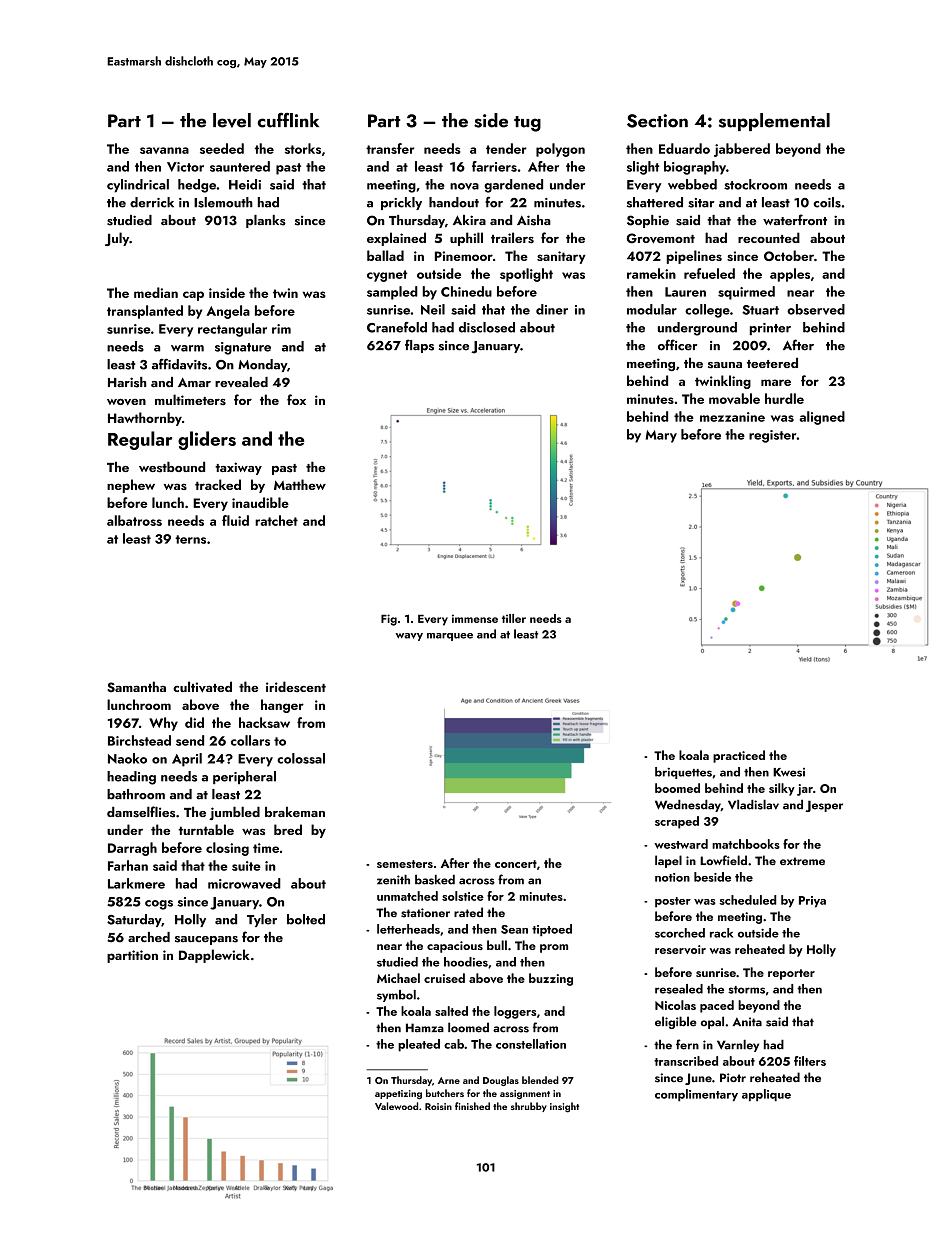 The image size is (952, 1233). What do you see at coordinates (409, 637) in the screenshot?
I see `wavy` at bounding box center [409, 637].
